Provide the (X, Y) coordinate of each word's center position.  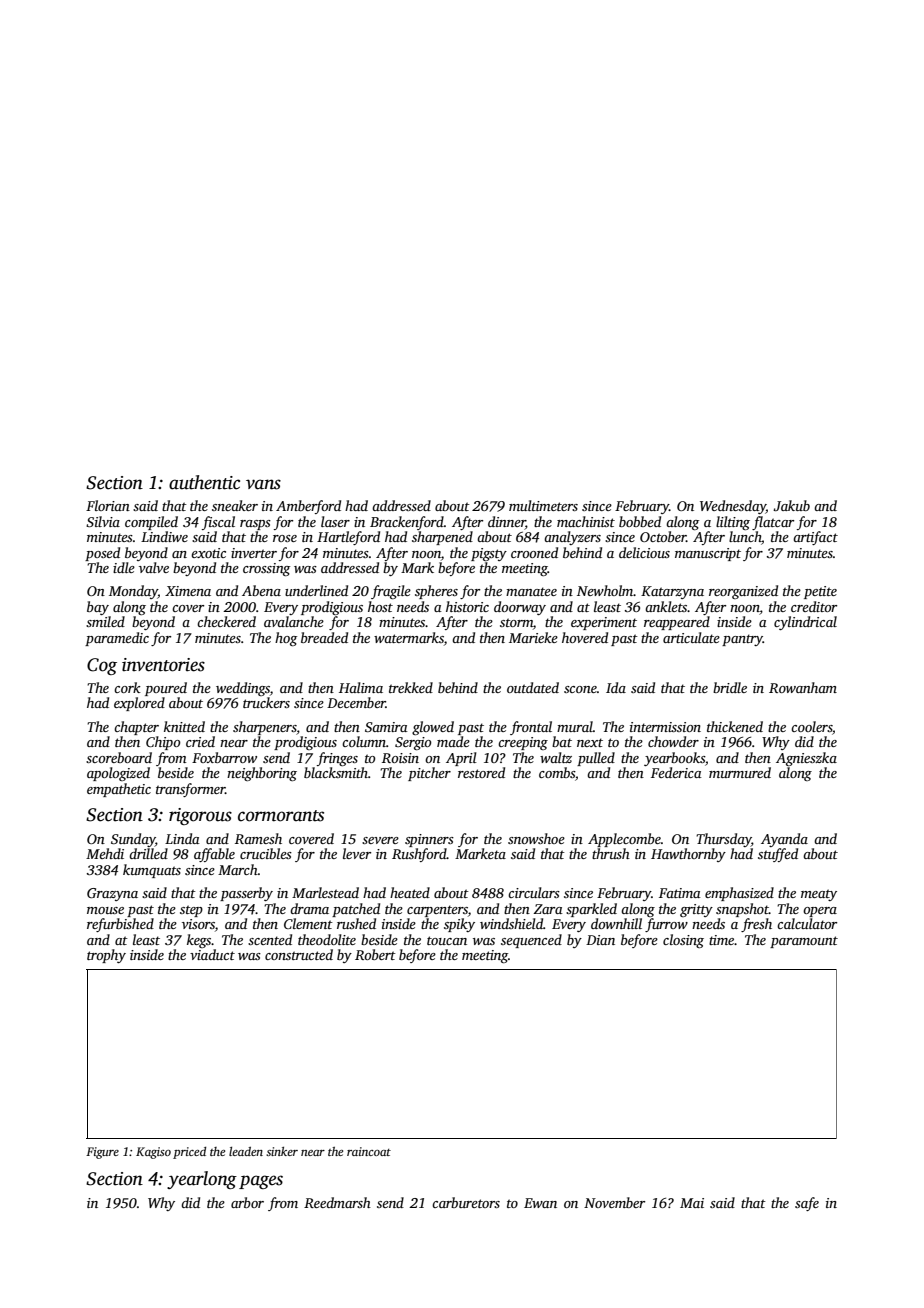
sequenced (531, 941)
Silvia (103, 521)
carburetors (466, 1202)
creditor (814, 606)
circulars (534, 892)
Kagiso (153, 1153)
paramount (804, 942)
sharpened (442, 538)
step (191, 911)
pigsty (489, 554)
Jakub (791, 505)
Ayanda (784, 840)
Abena (261, 590)
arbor (247, 1202)
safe (807, 1204)
